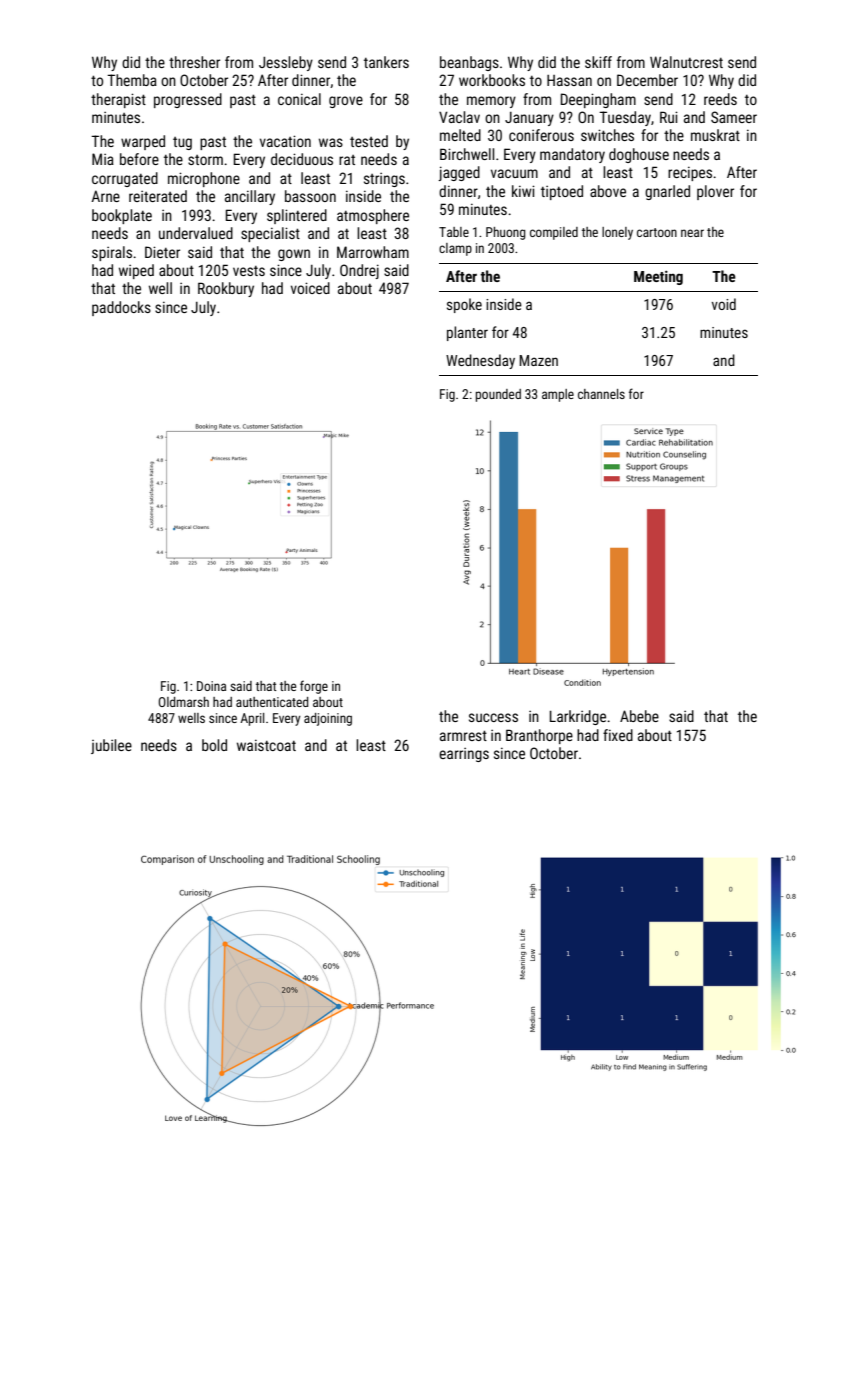 The width and height of the screenshot is (849, 1400). Describe the element at coordinates (464, 755) in the screenshot. I see `earrings` at that location.
